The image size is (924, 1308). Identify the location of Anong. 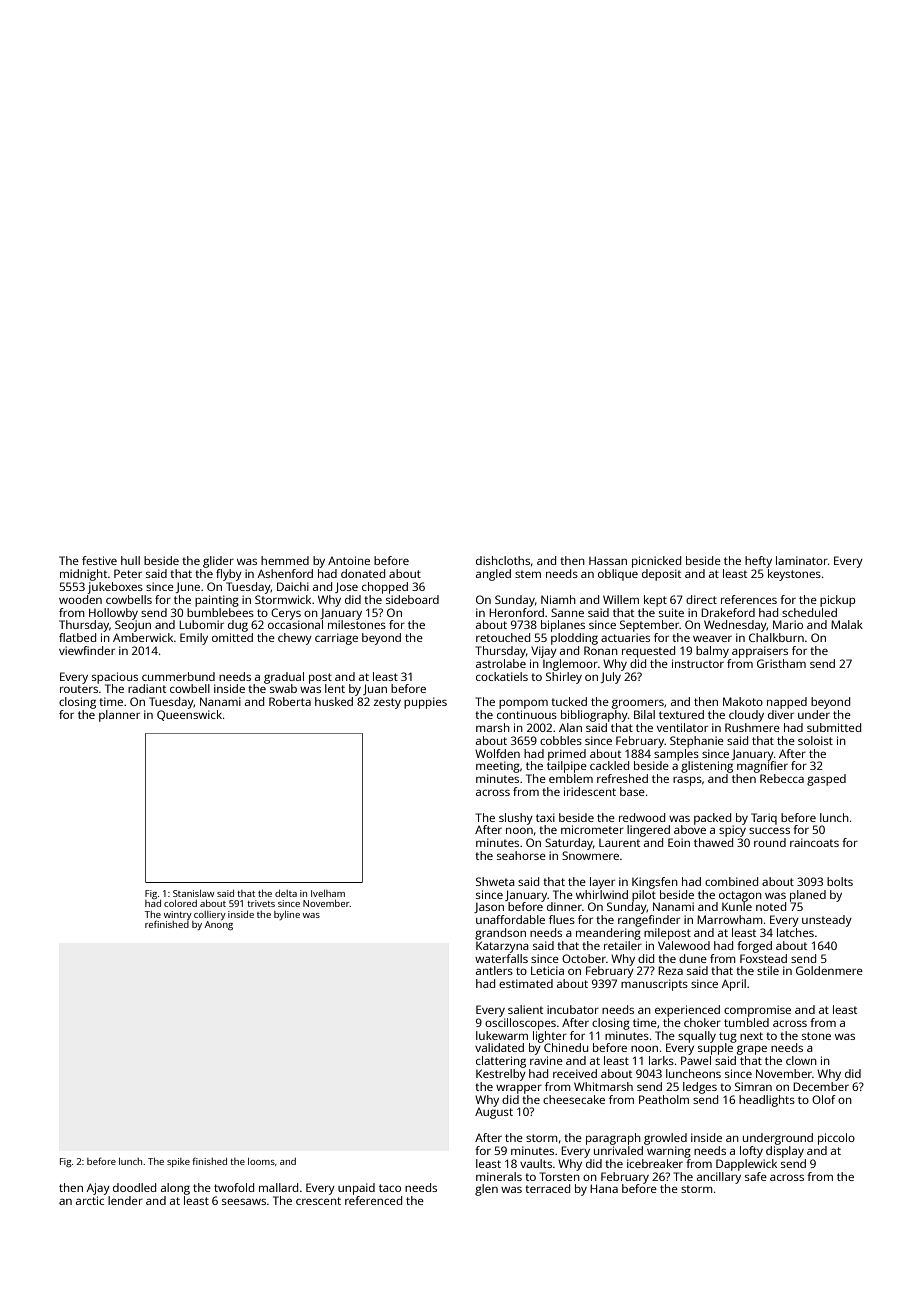
(219, 925).
